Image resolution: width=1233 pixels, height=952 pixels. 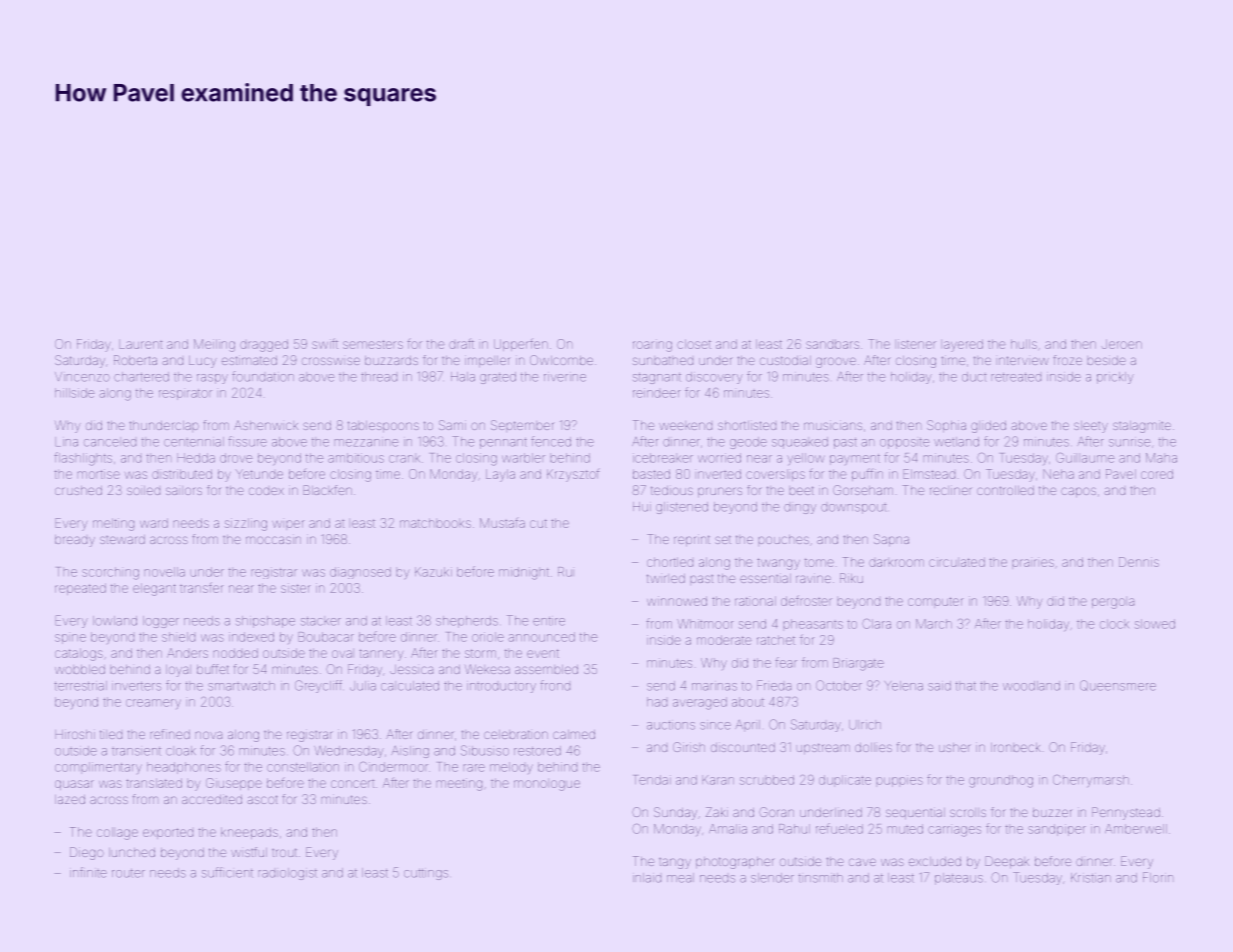 I want to click on closet, so click(x=694, y=344).
